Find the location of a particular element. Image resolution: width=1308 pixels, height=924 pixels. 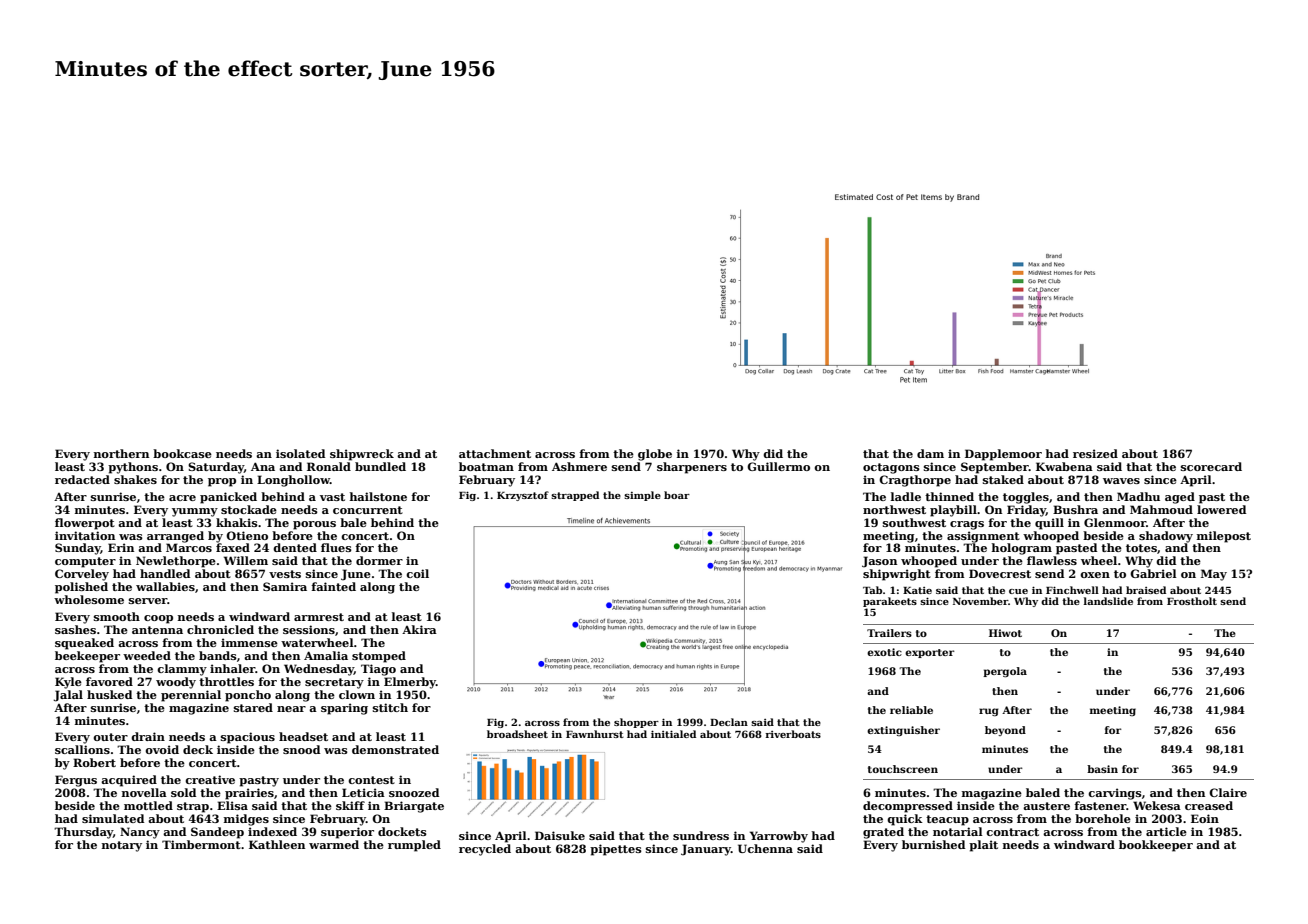

pergola is located at coordinates (1005, 672).
